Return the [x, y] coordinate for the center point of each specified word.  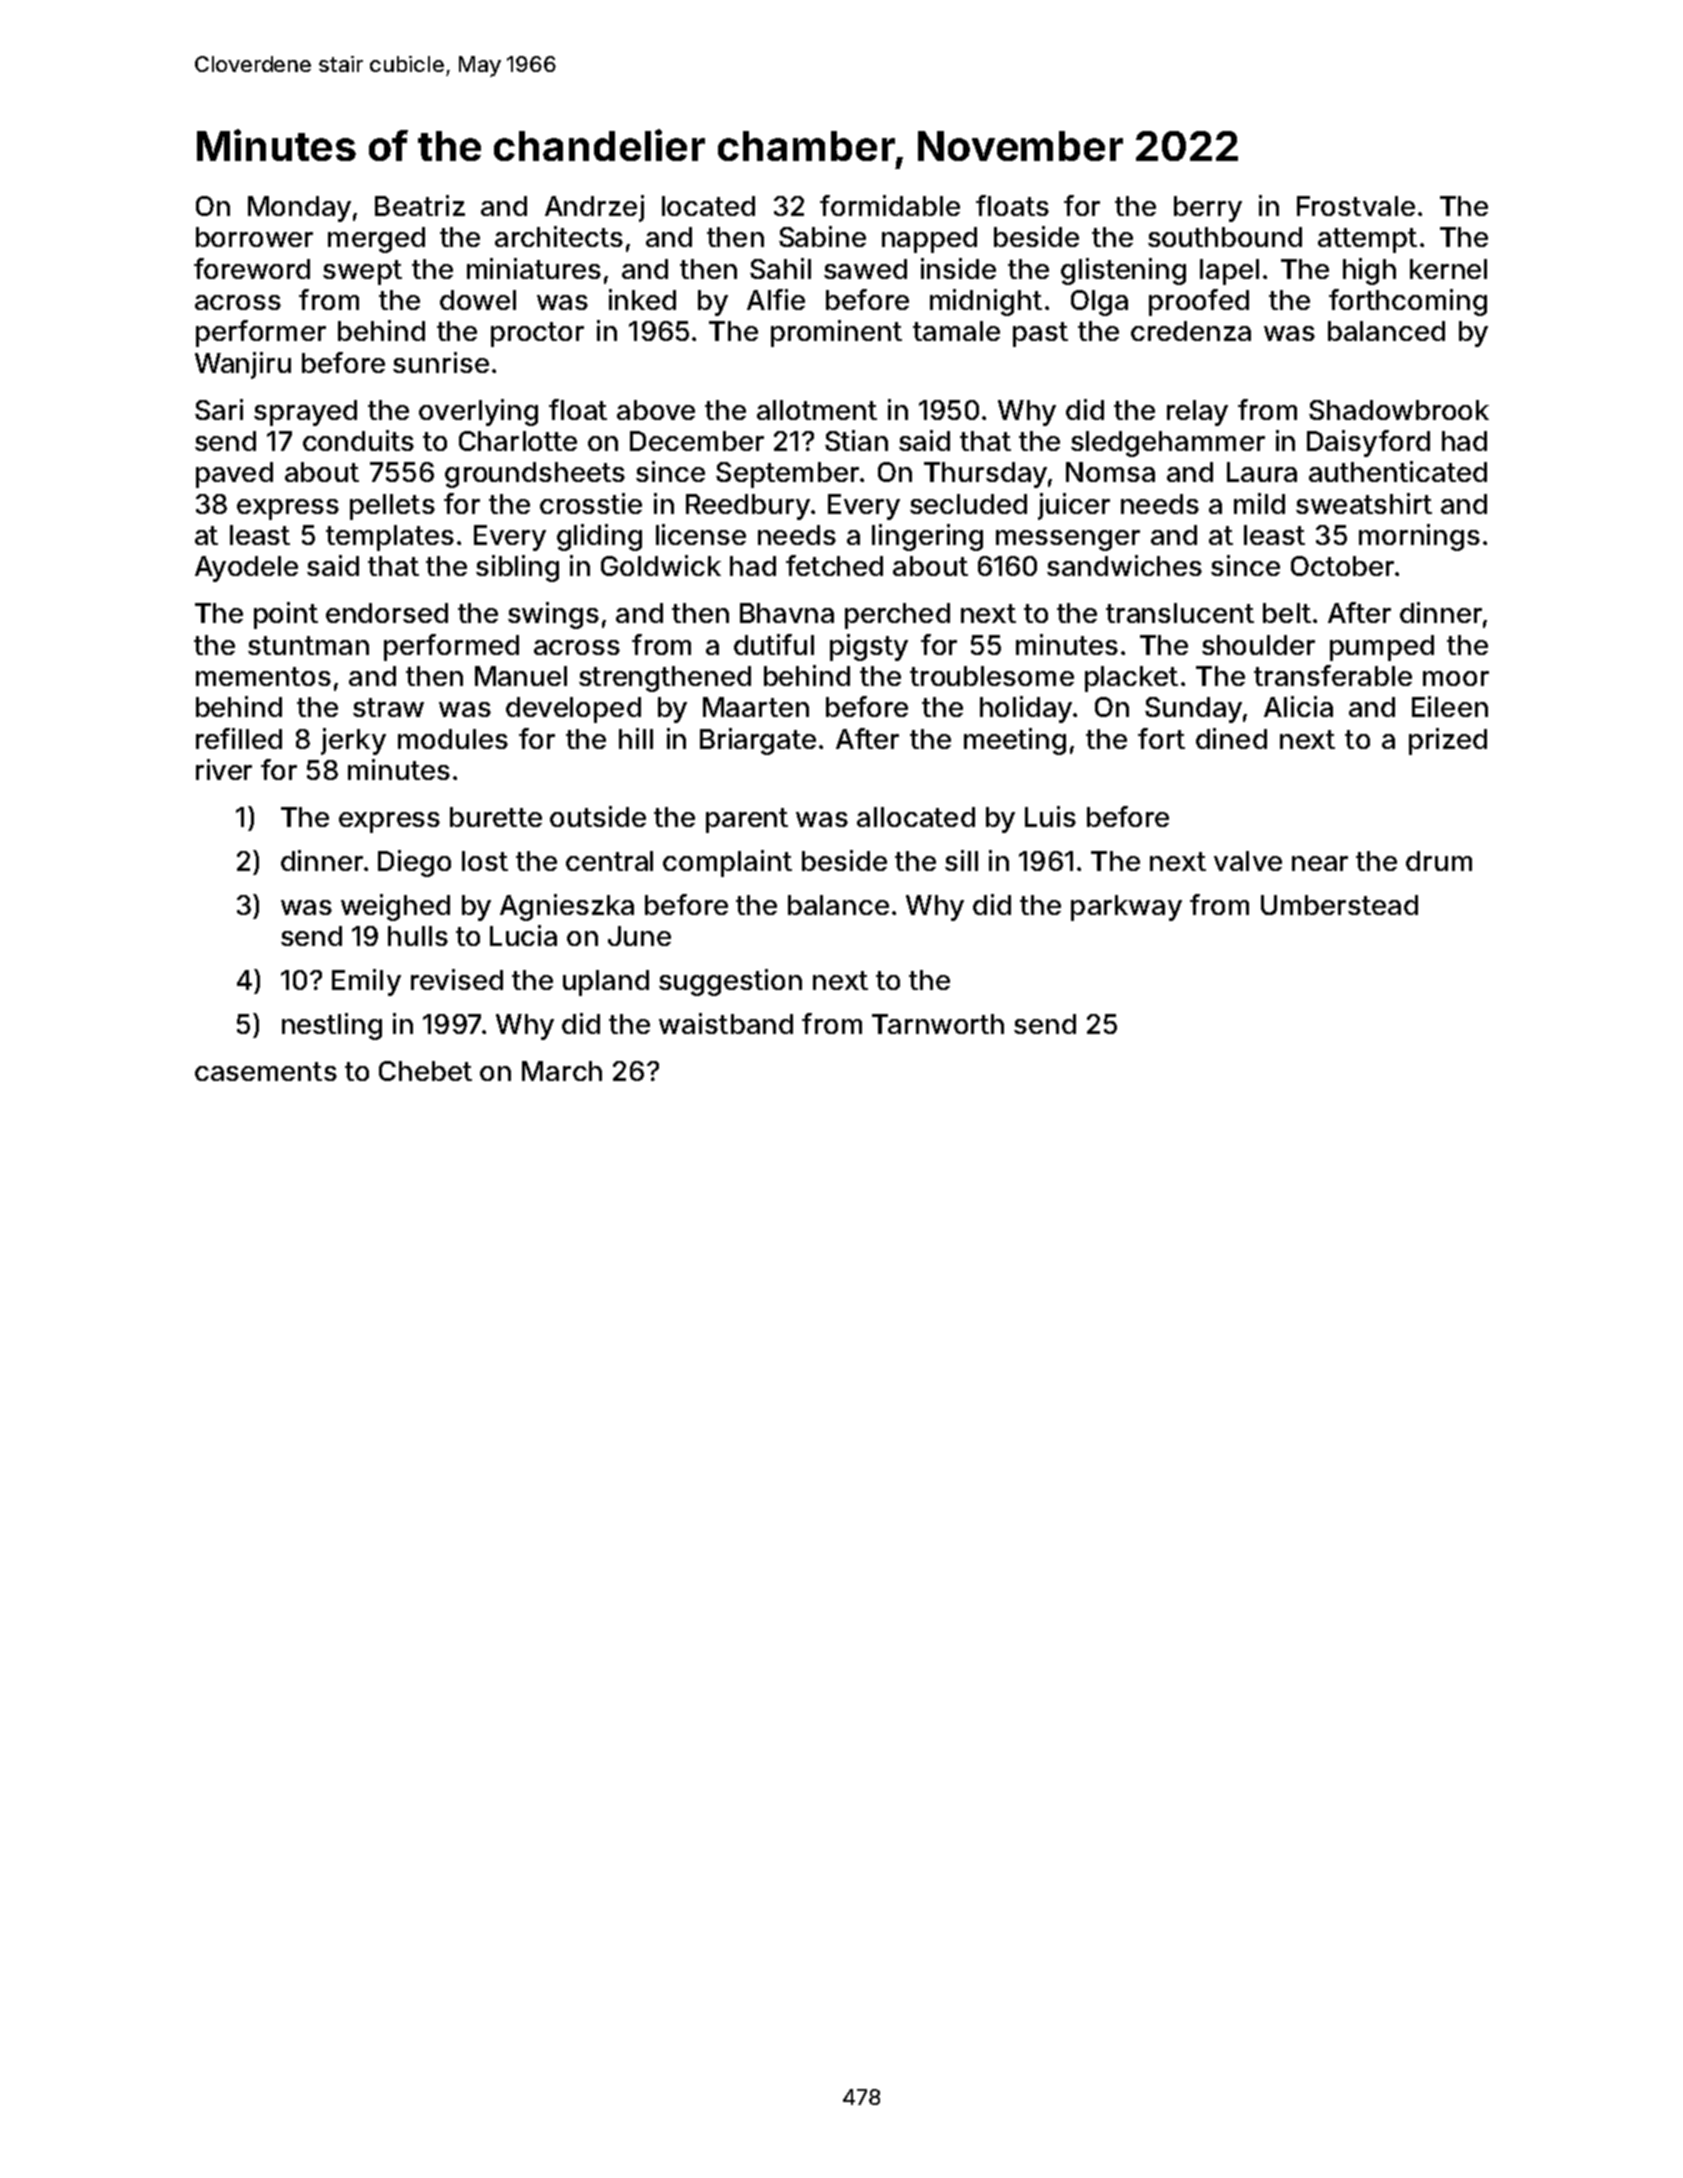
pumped [1382, 648]
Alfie [776, 299]
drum [1439, 861]
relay [1197, 413]
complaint [727, 863]
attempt [1367, 240]
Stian [856, 440]
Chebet [425, 1071]
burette [496, 817]
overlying [478, 412]
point [286, 615]
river [224, 769]
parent [747, 820]
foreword [252, 268]
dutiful [774, 644]
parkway [1126, 908]
